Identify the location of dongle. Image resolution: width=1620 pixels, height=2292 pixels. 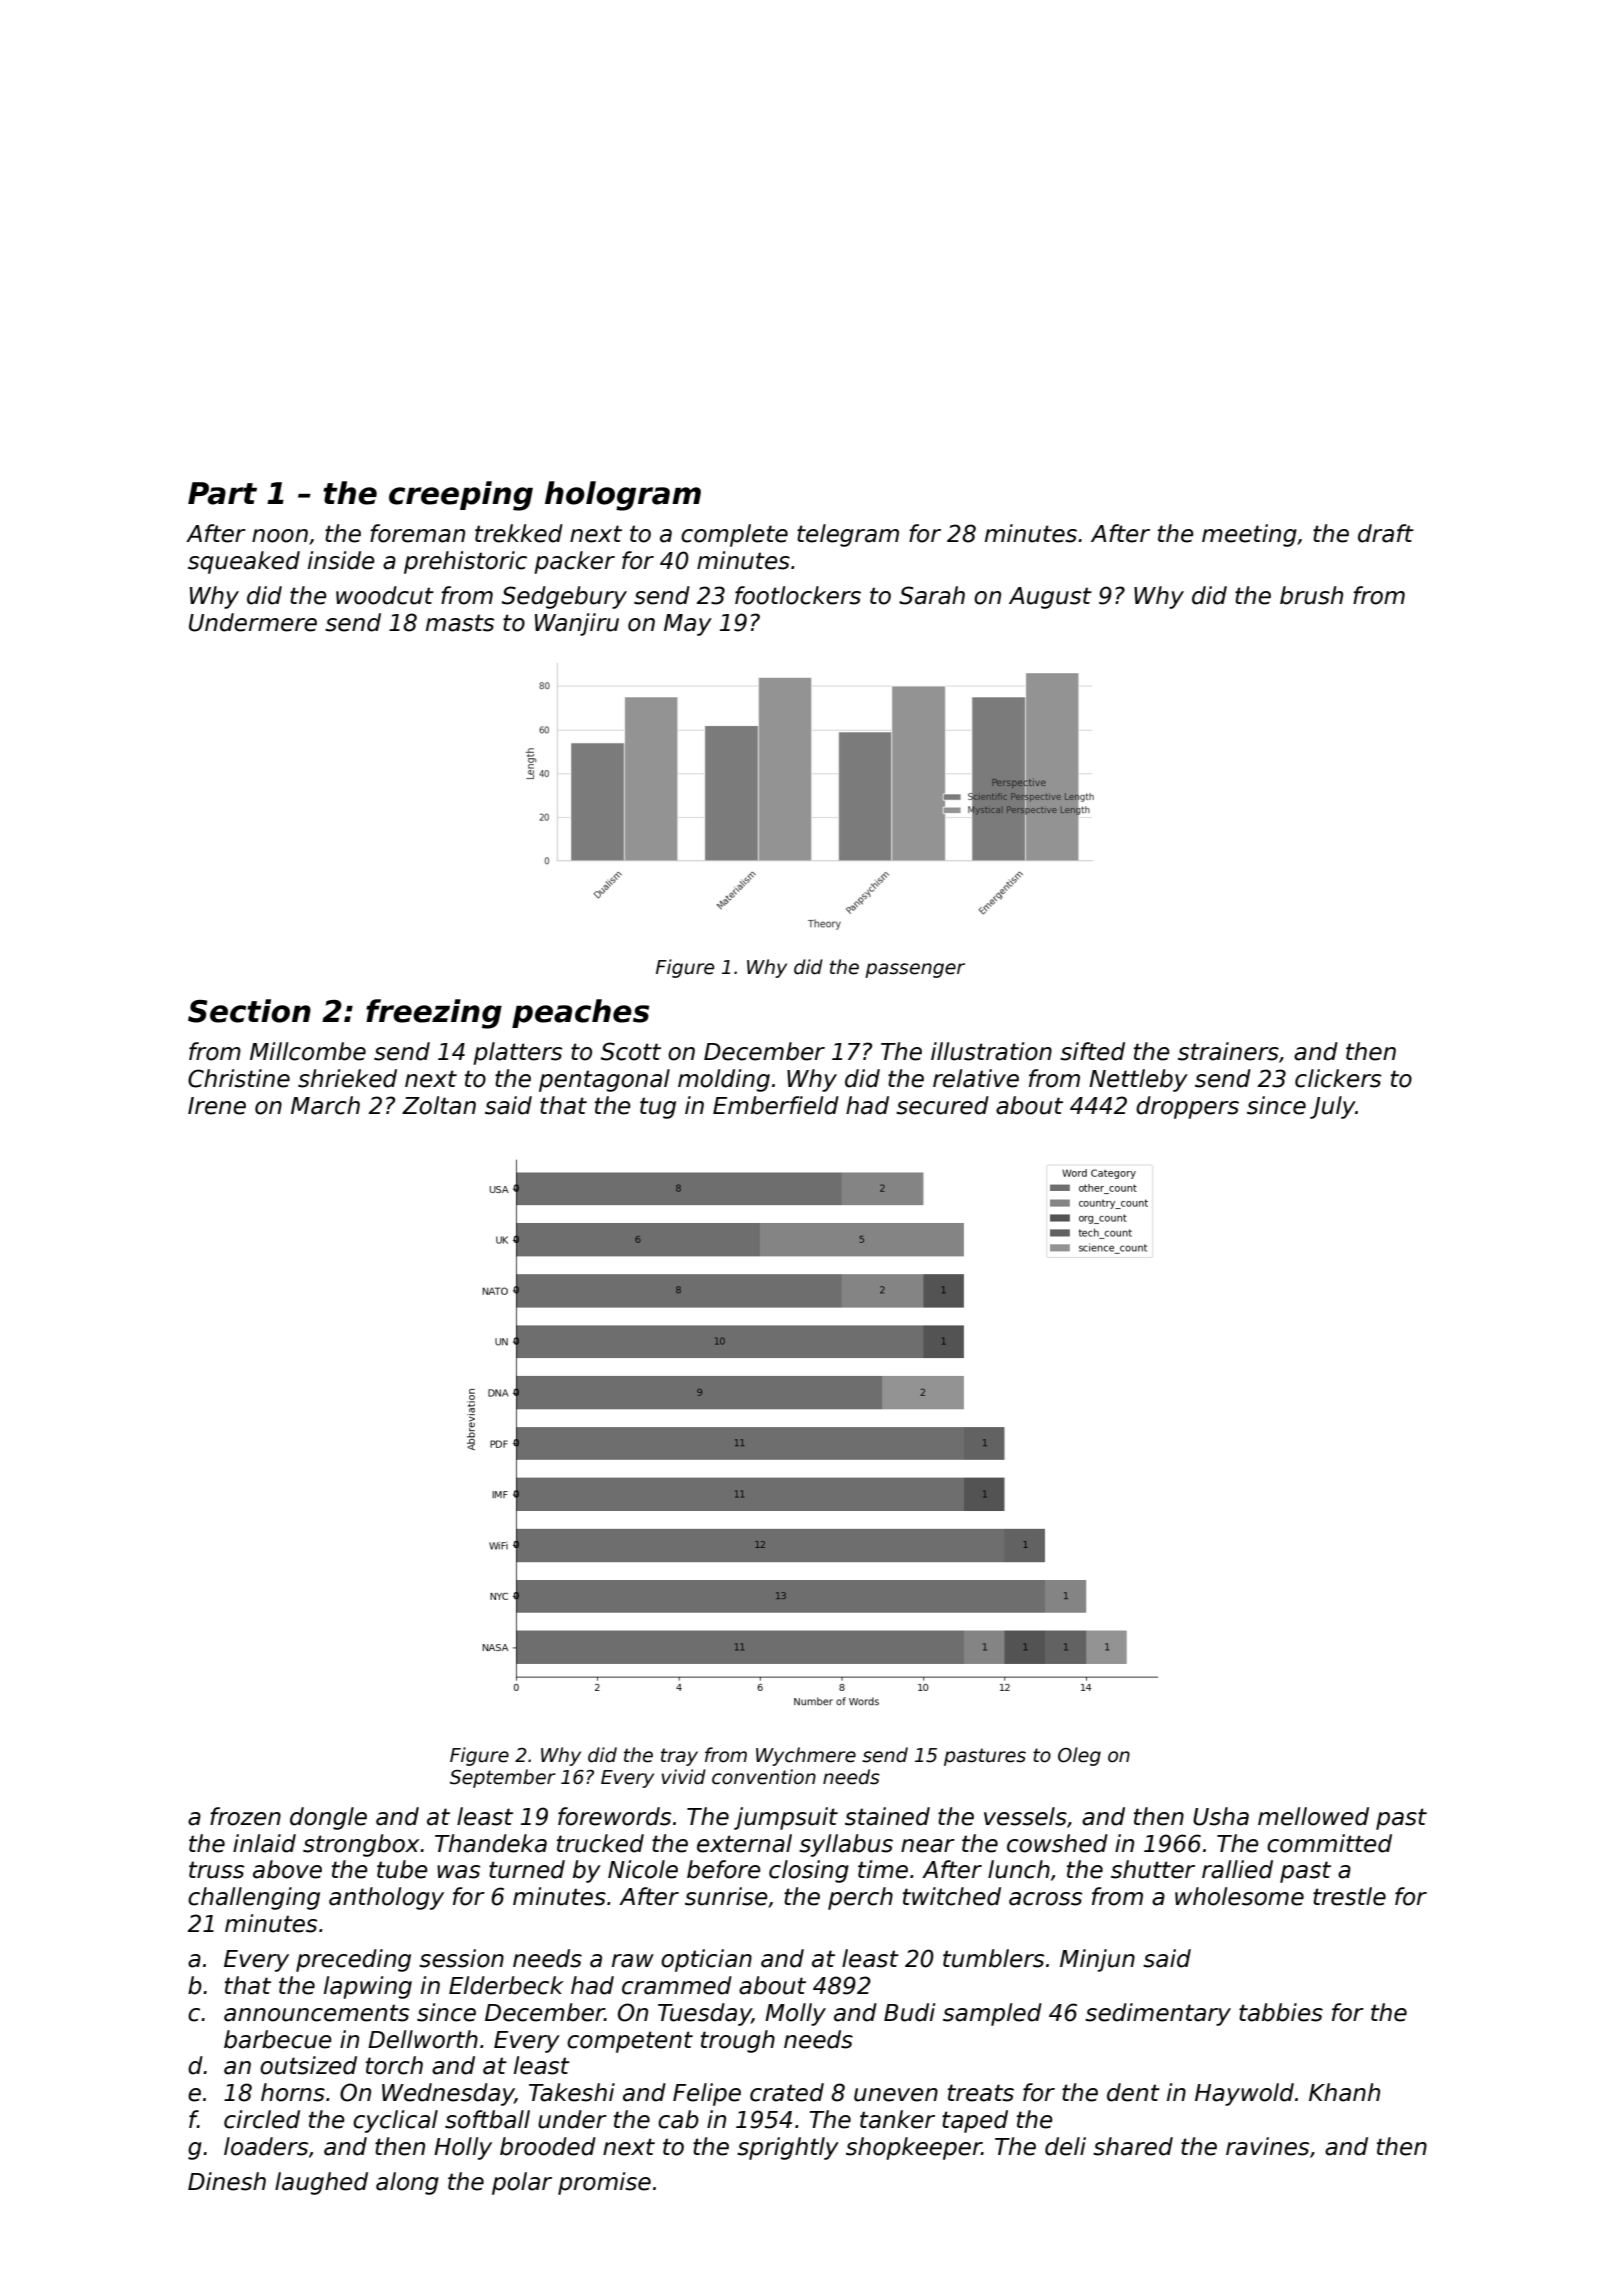
(328, 1818).
